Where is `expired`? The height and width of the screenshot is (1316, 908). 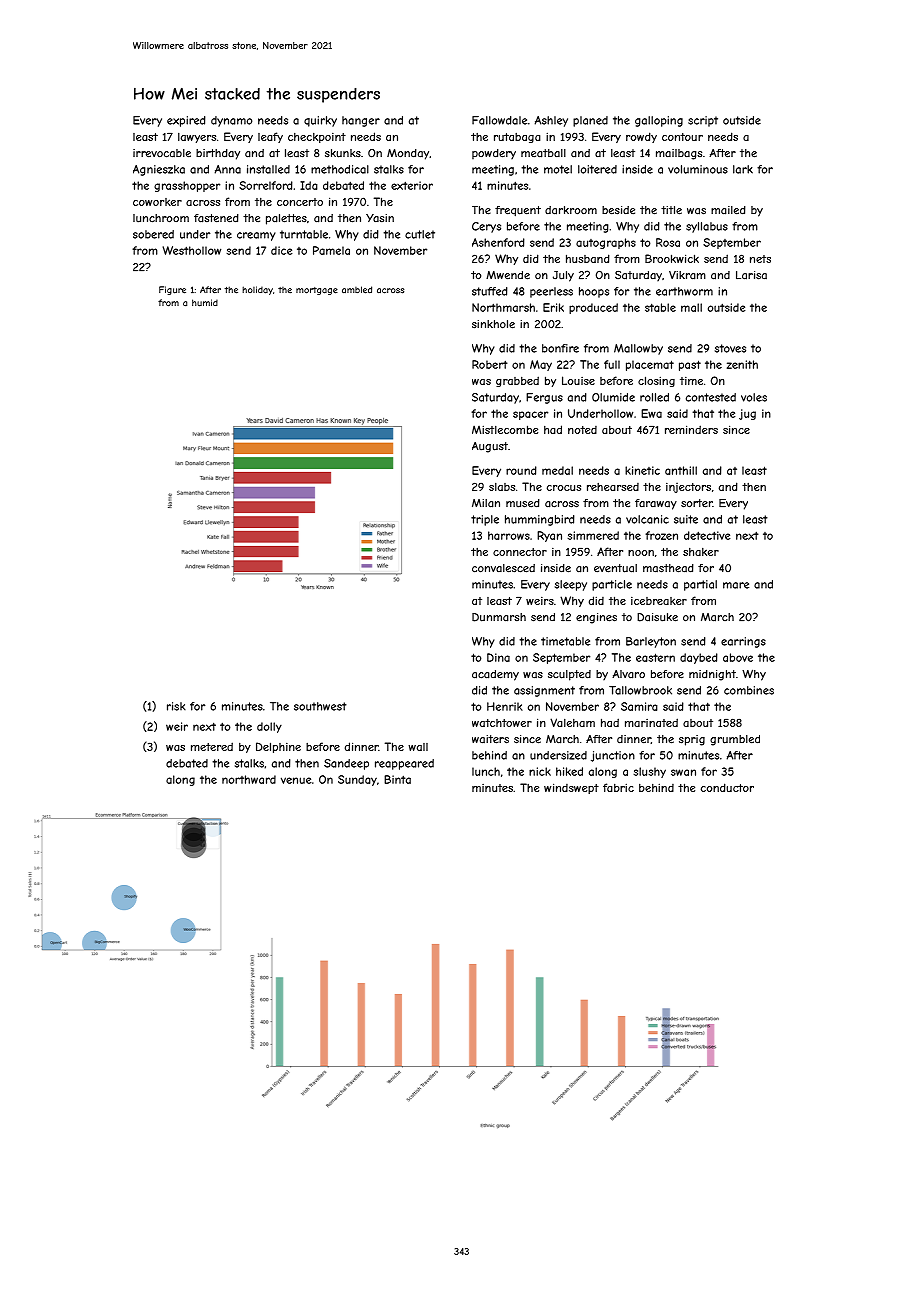
expired is located at coordinates (186, 121).
